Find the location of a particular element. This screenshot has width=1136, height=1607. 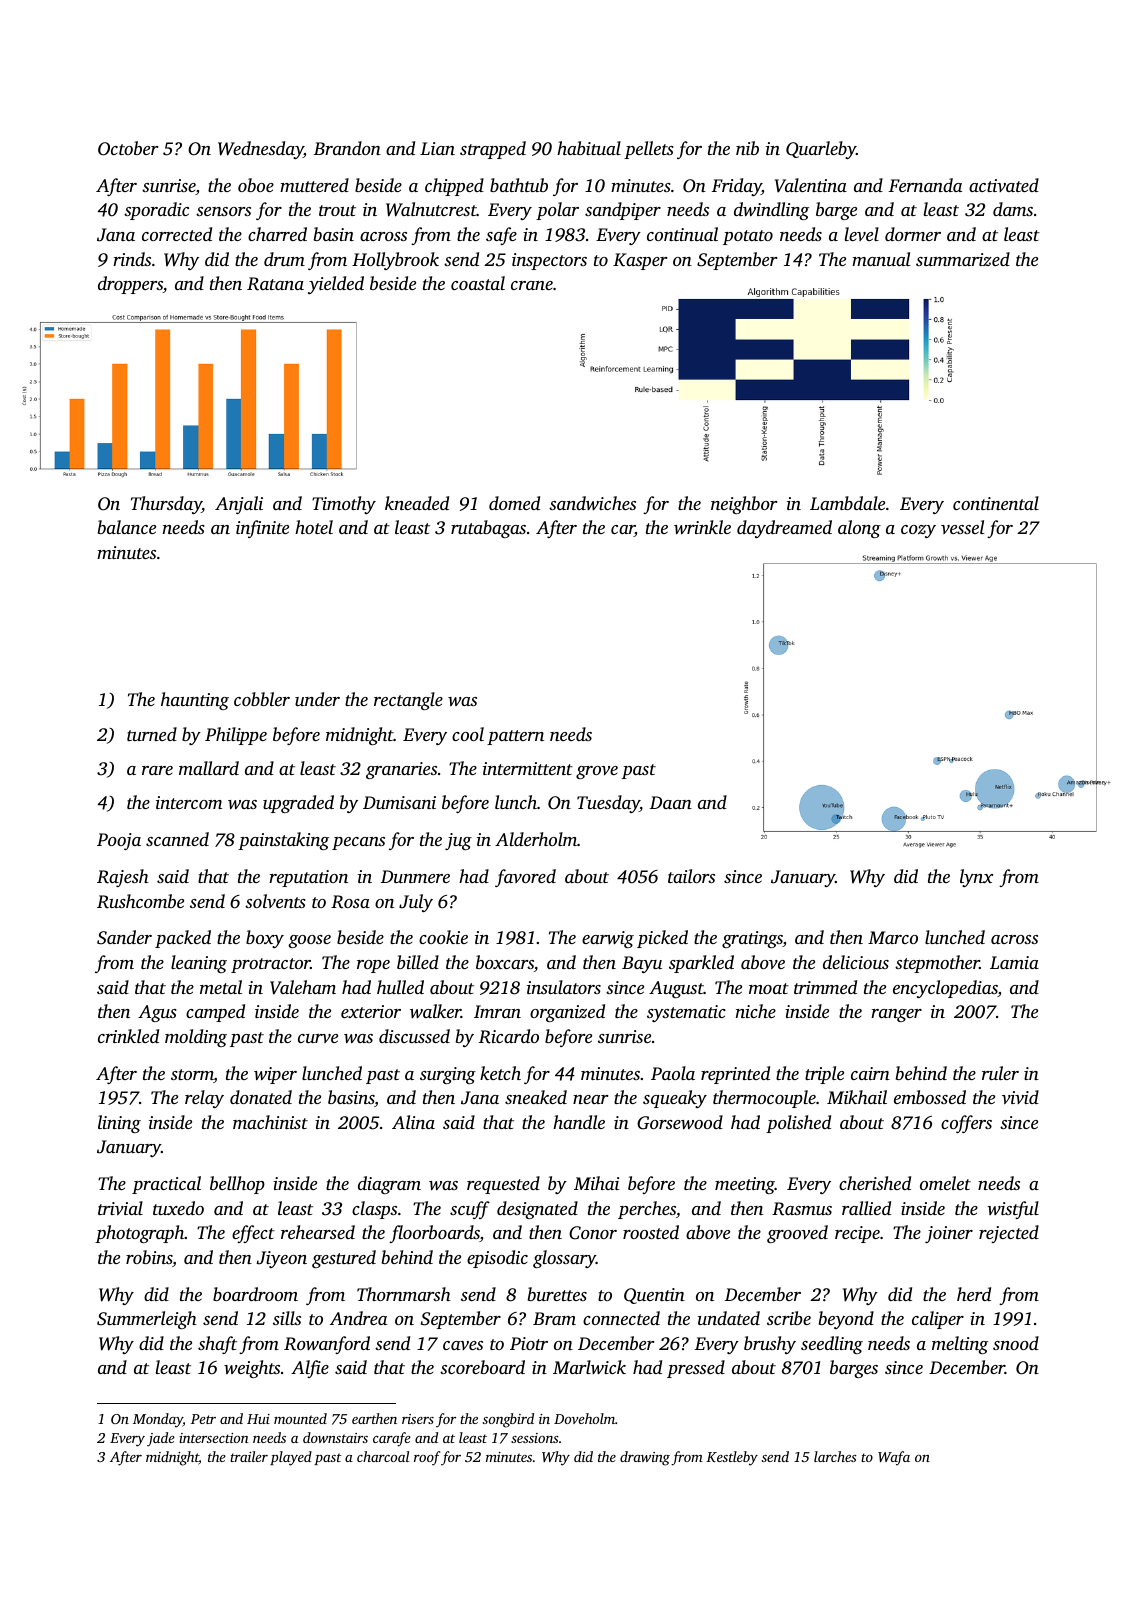

relay is located at coordinates (204, 1099).
